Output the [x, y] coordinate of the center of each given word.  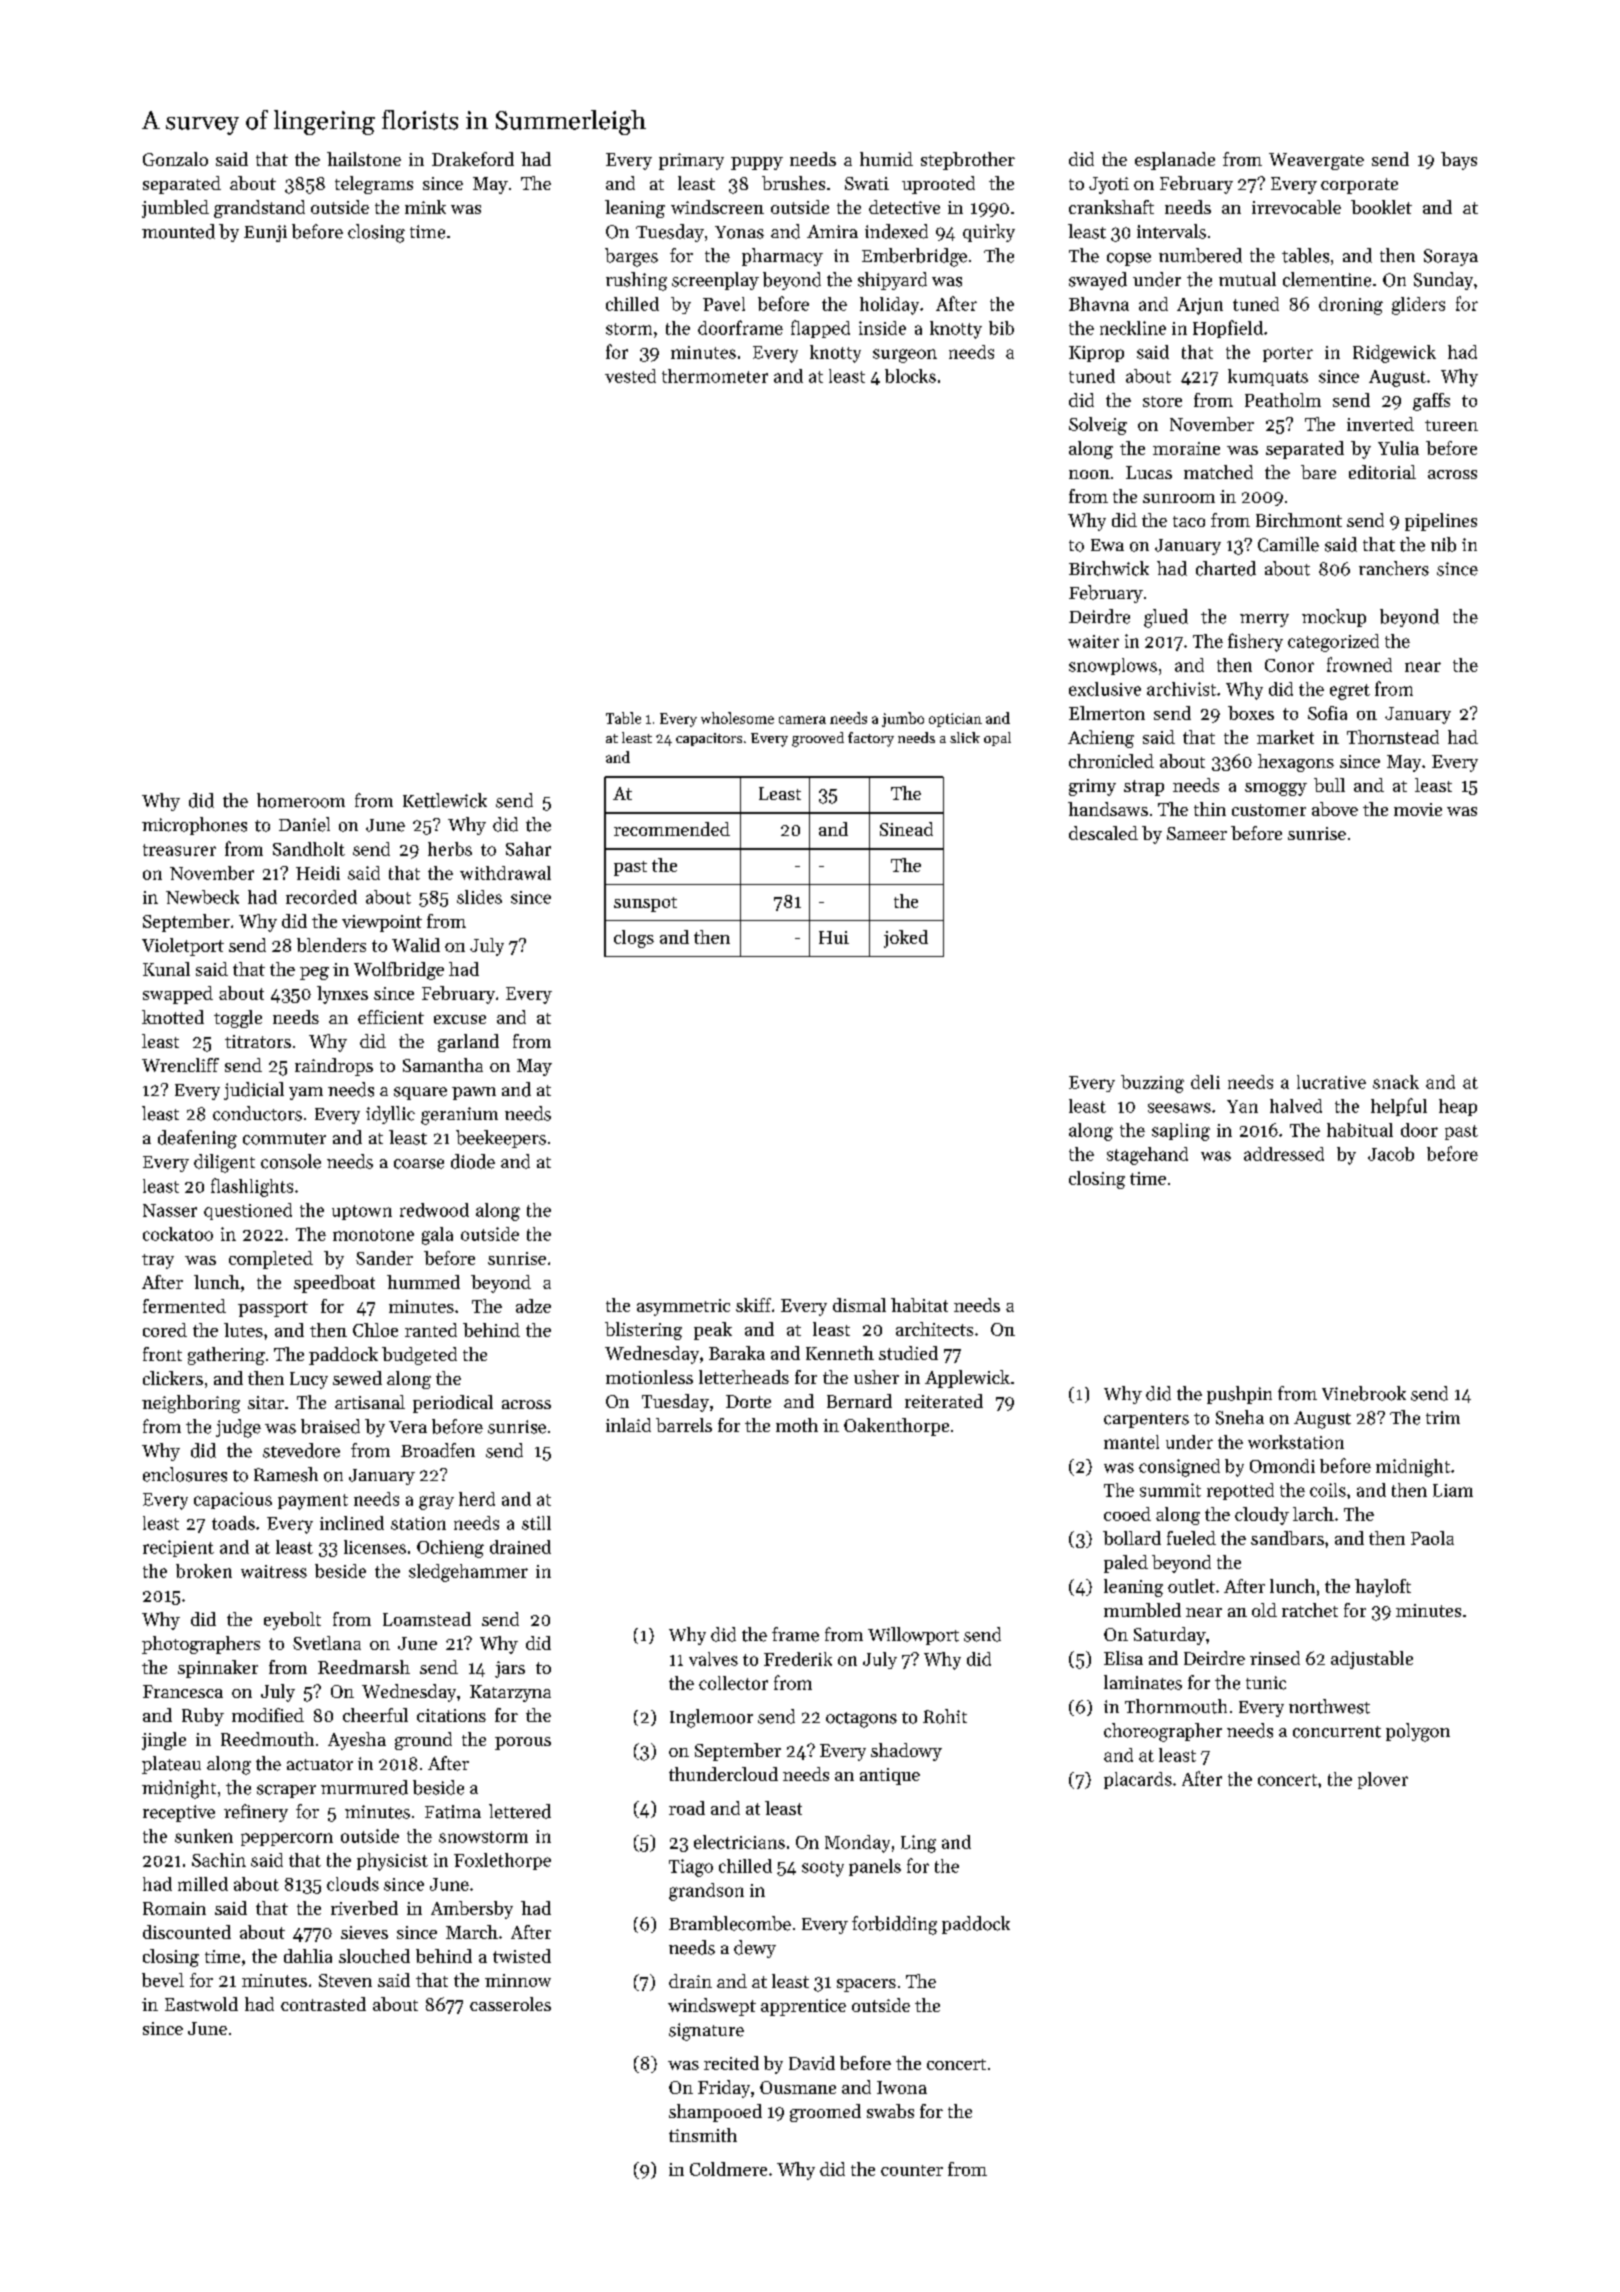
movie [1418, 809]
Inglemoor [711, 1718]
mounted [178, 231]
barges [631, 257]
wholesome [737, 718]
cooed [1127, 1514]
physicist [392, 1862]
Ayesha [357, 1741]
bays [1459, 161]
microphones [194, 826]
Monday [857, 1844]
